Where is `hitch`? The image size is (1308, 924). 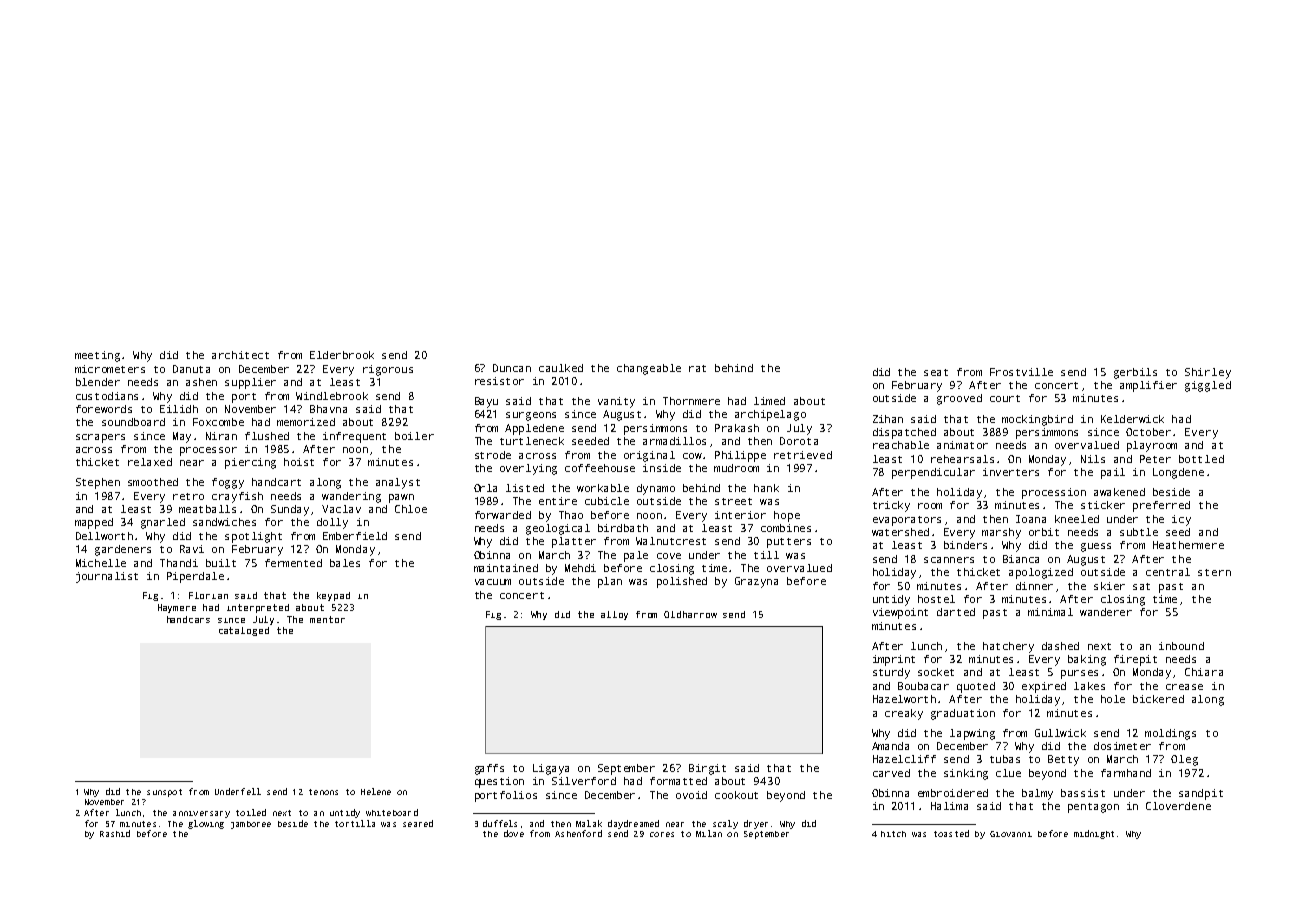 hitch is located at coordinates (893, 834).
